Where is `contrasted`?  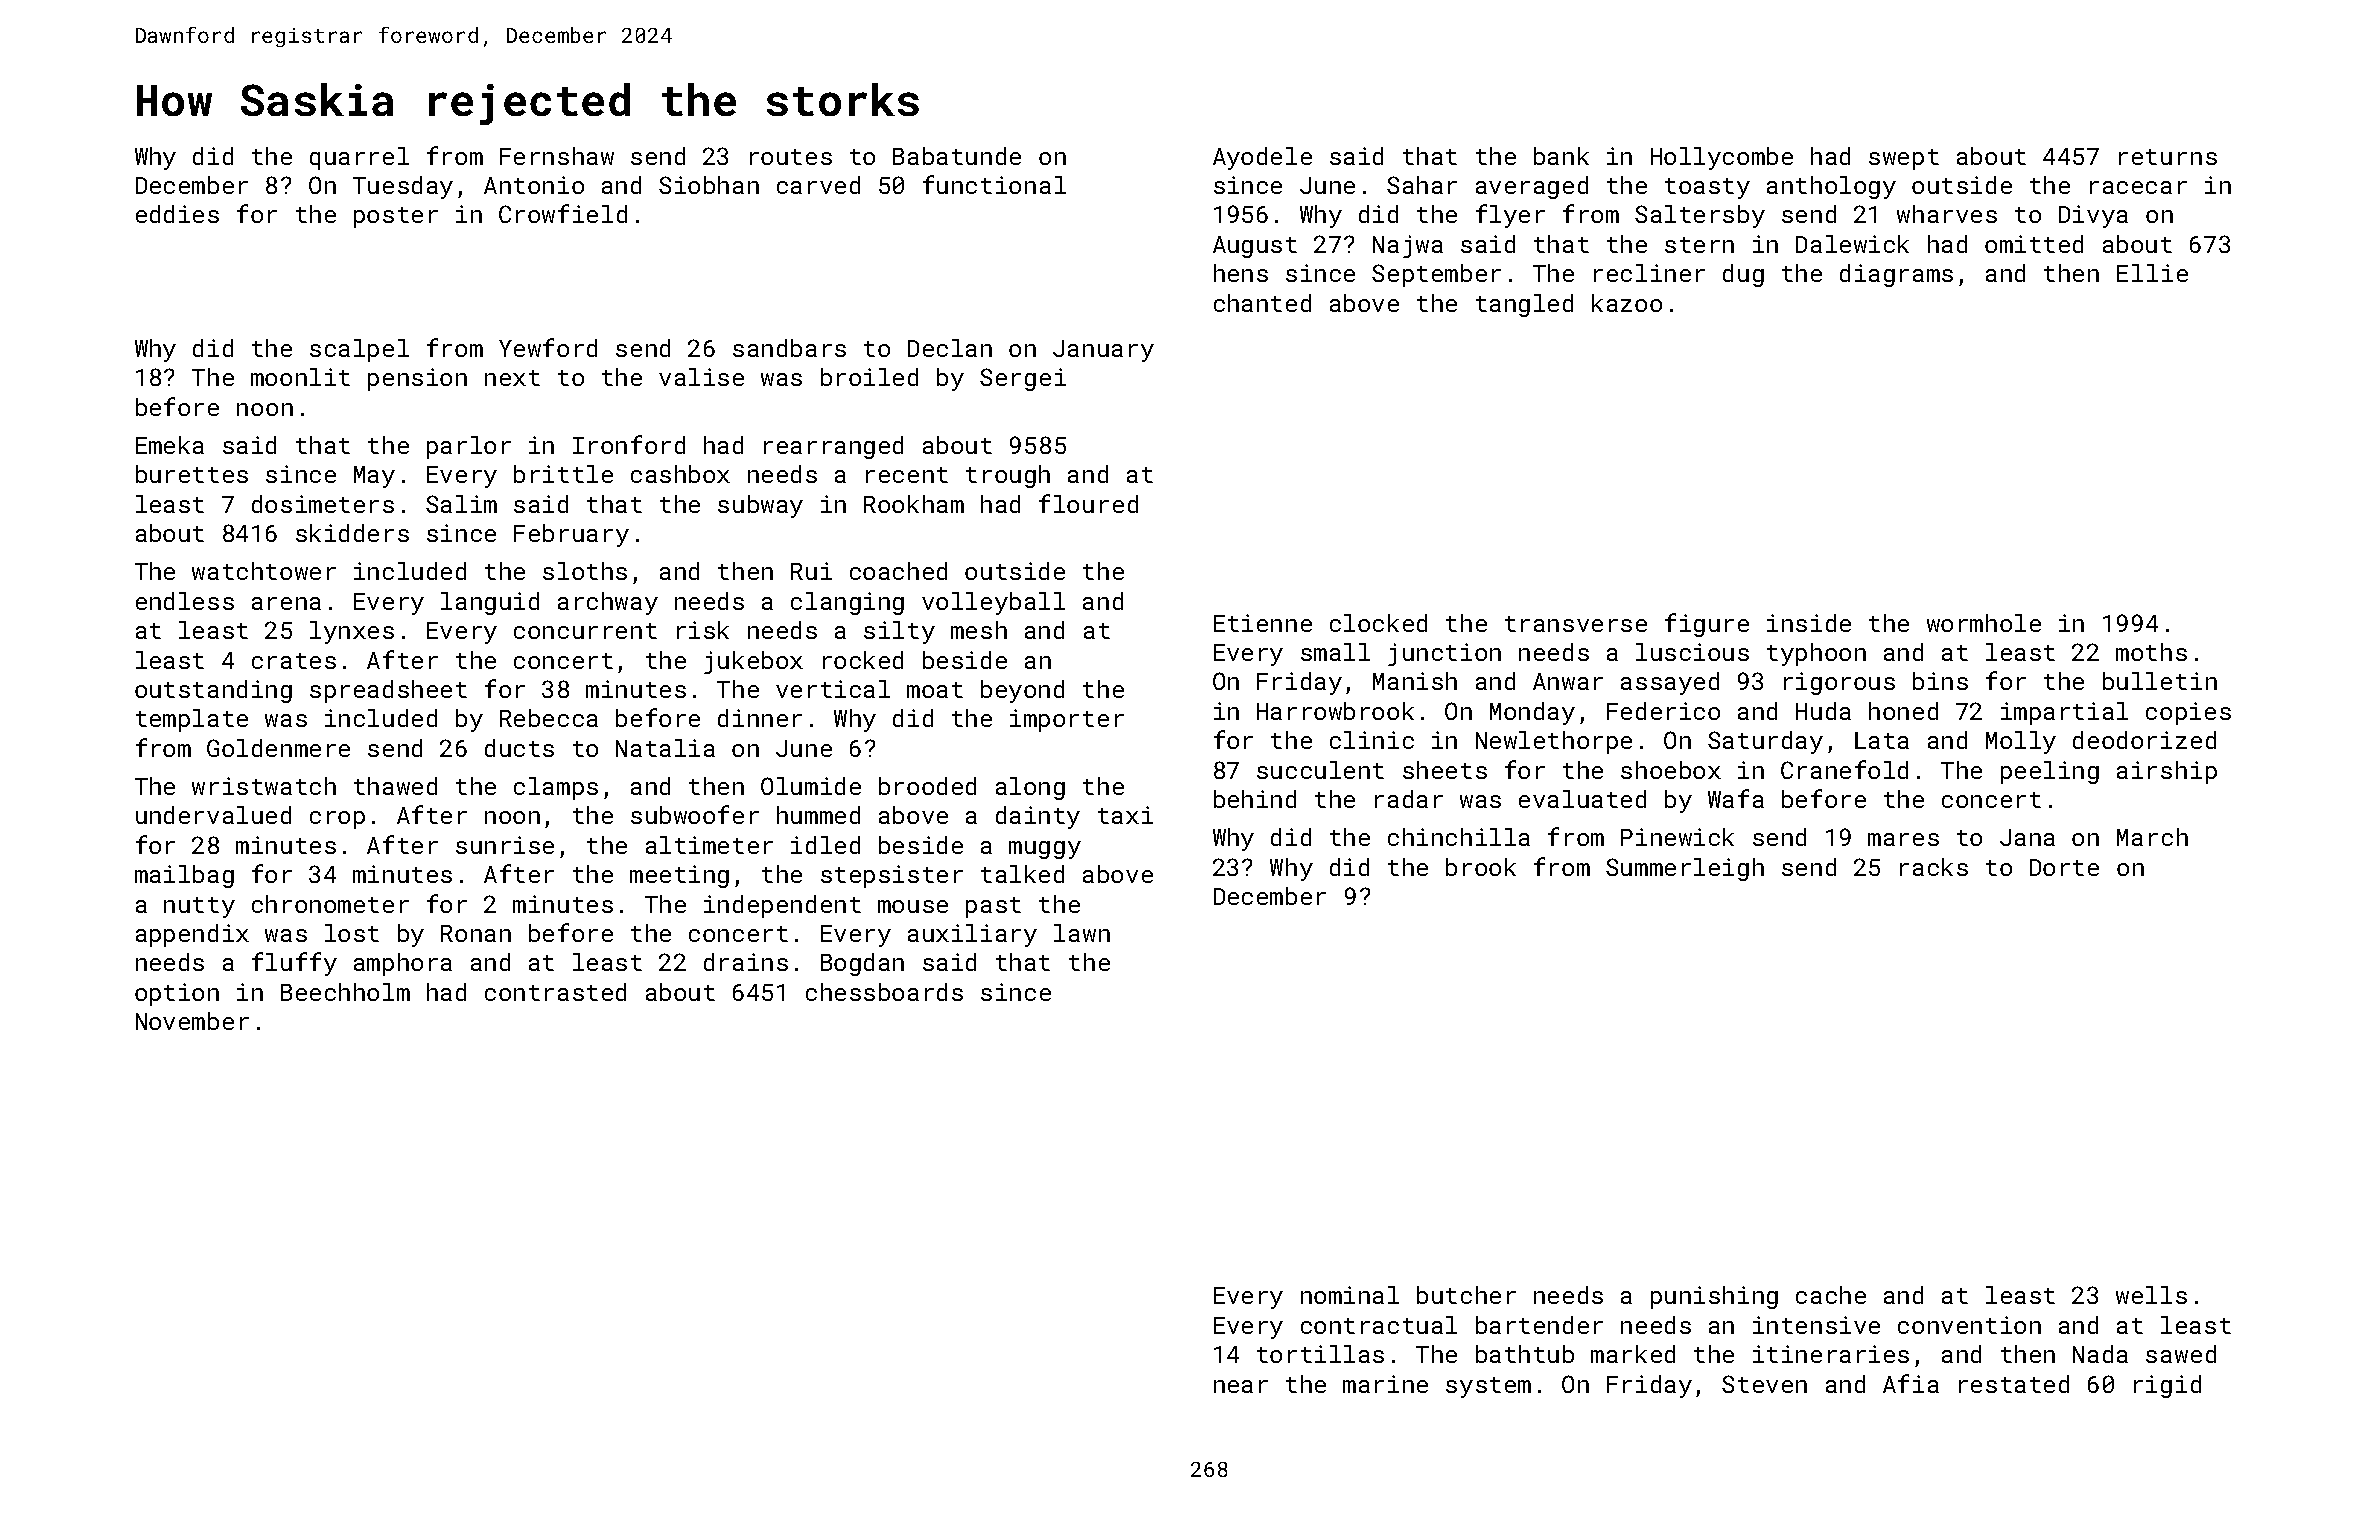
contrasted is located at coordinates (555, 992).
